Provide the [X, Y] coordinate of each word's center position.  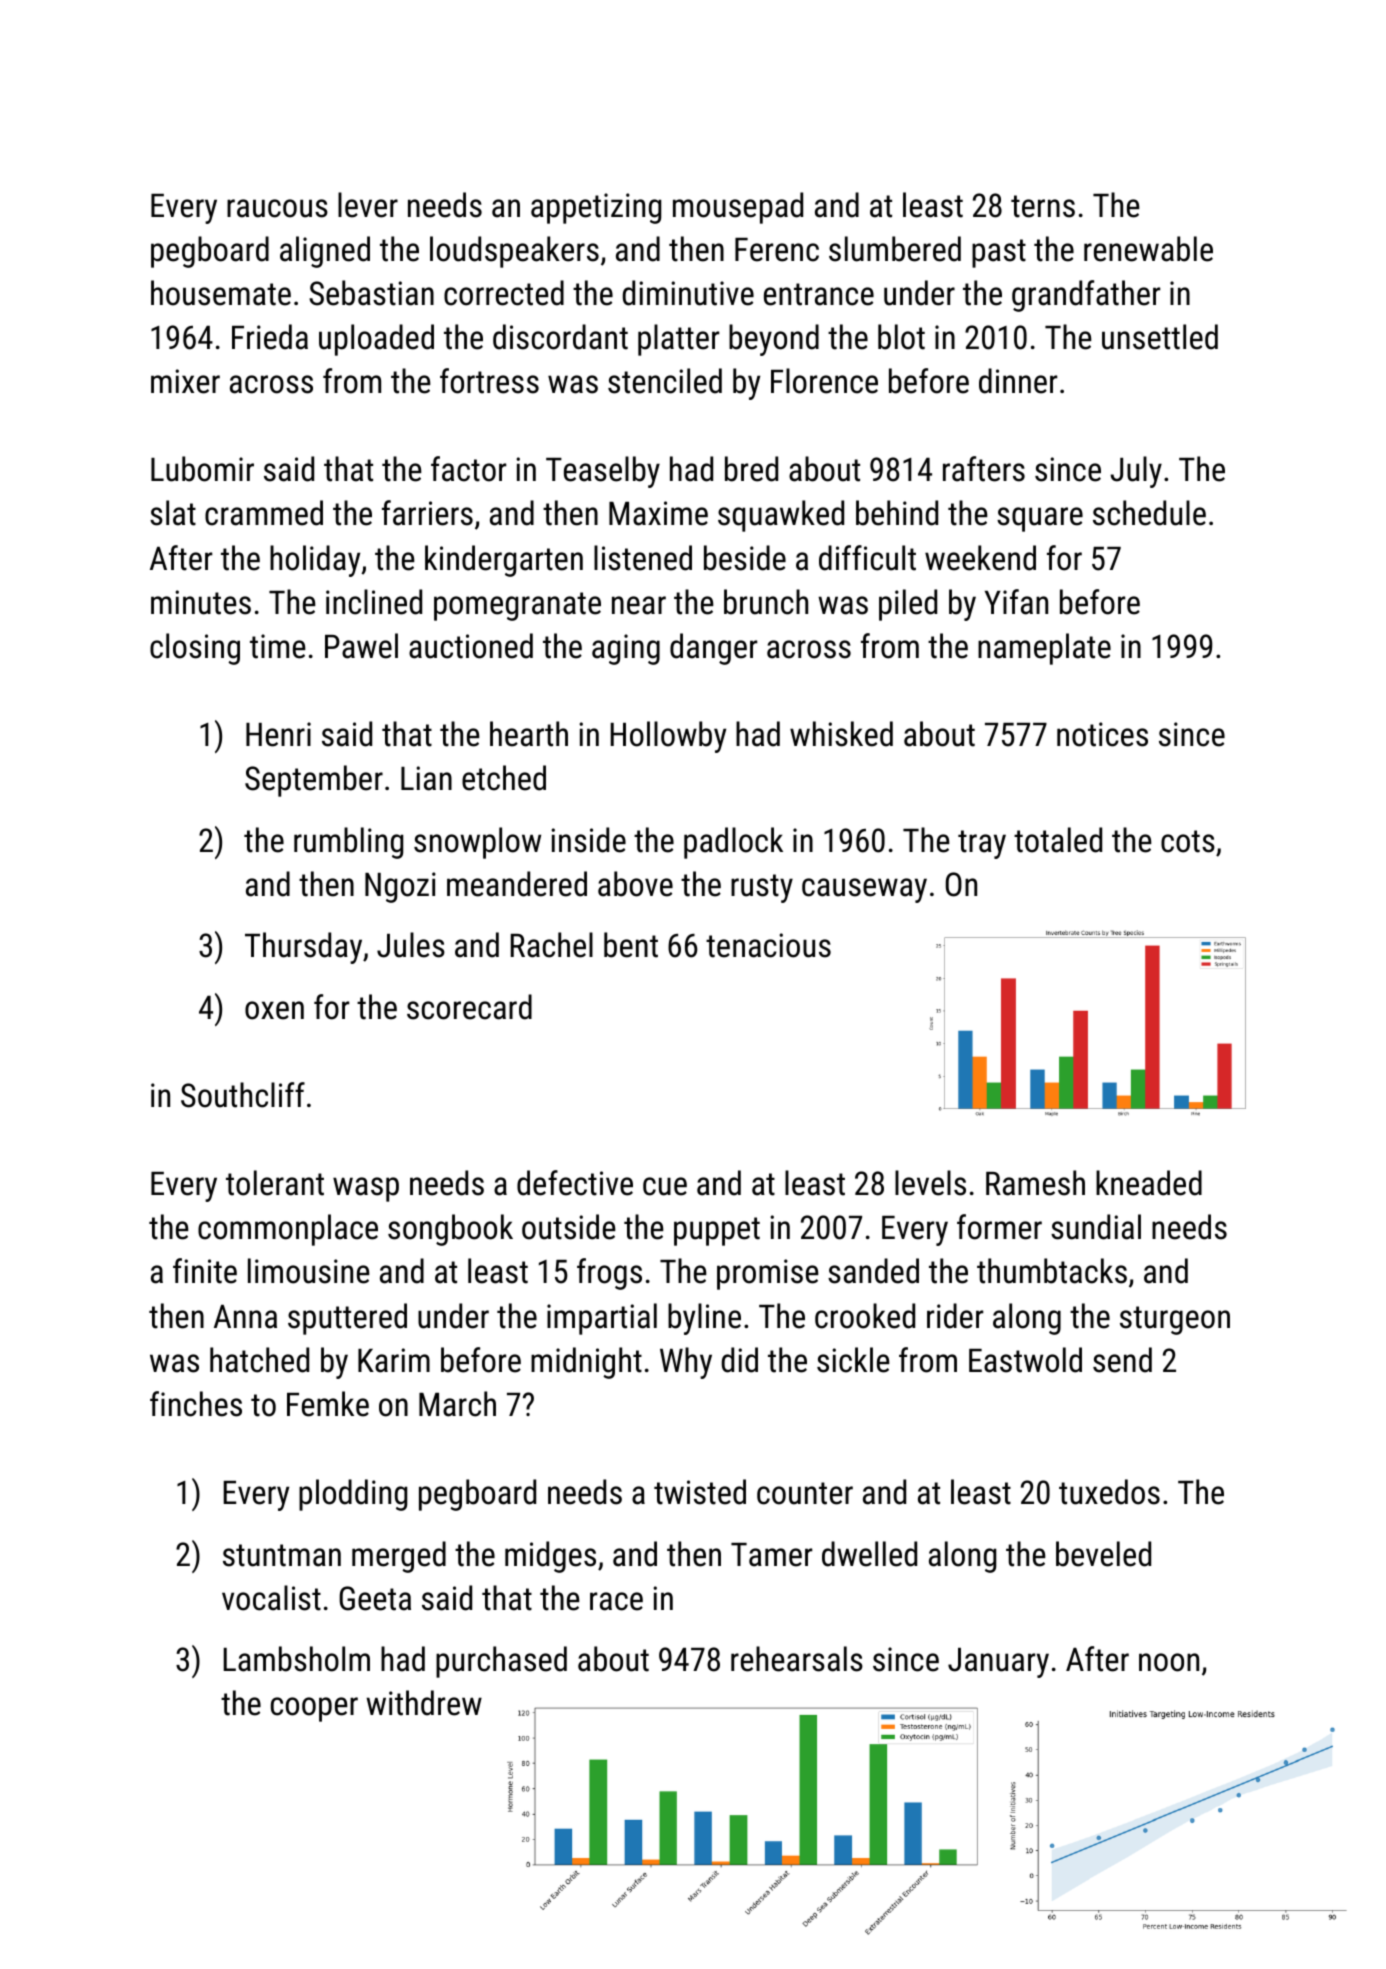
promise [768, 1274]
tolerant [275, 1183]
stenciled [665, 381]
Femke [328, 1404]
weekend [980, 558]
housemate [221, 293]
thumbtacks [1052, 1271]
